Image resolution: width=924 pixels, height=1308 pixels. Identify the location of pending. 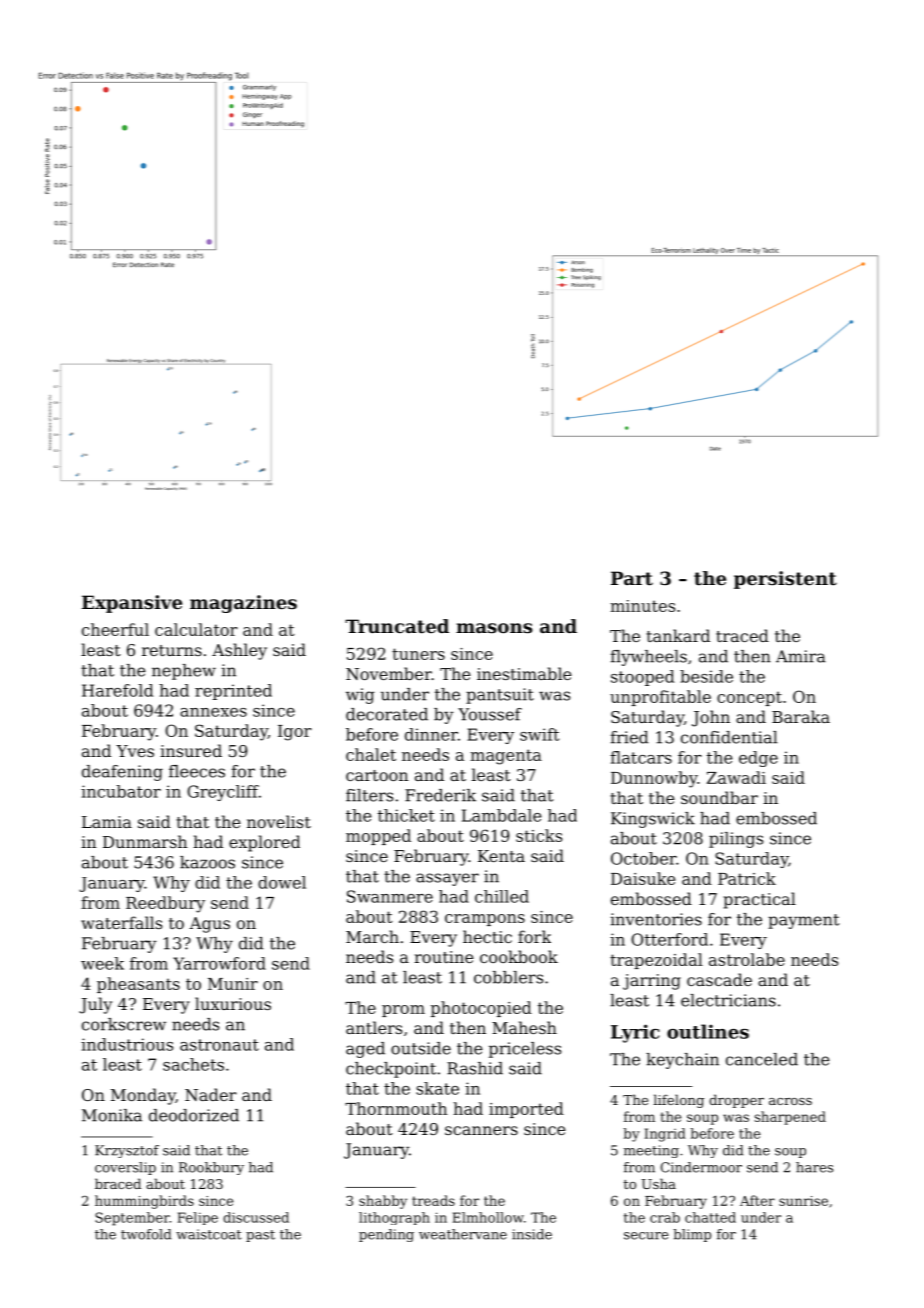
(386, 1235).
